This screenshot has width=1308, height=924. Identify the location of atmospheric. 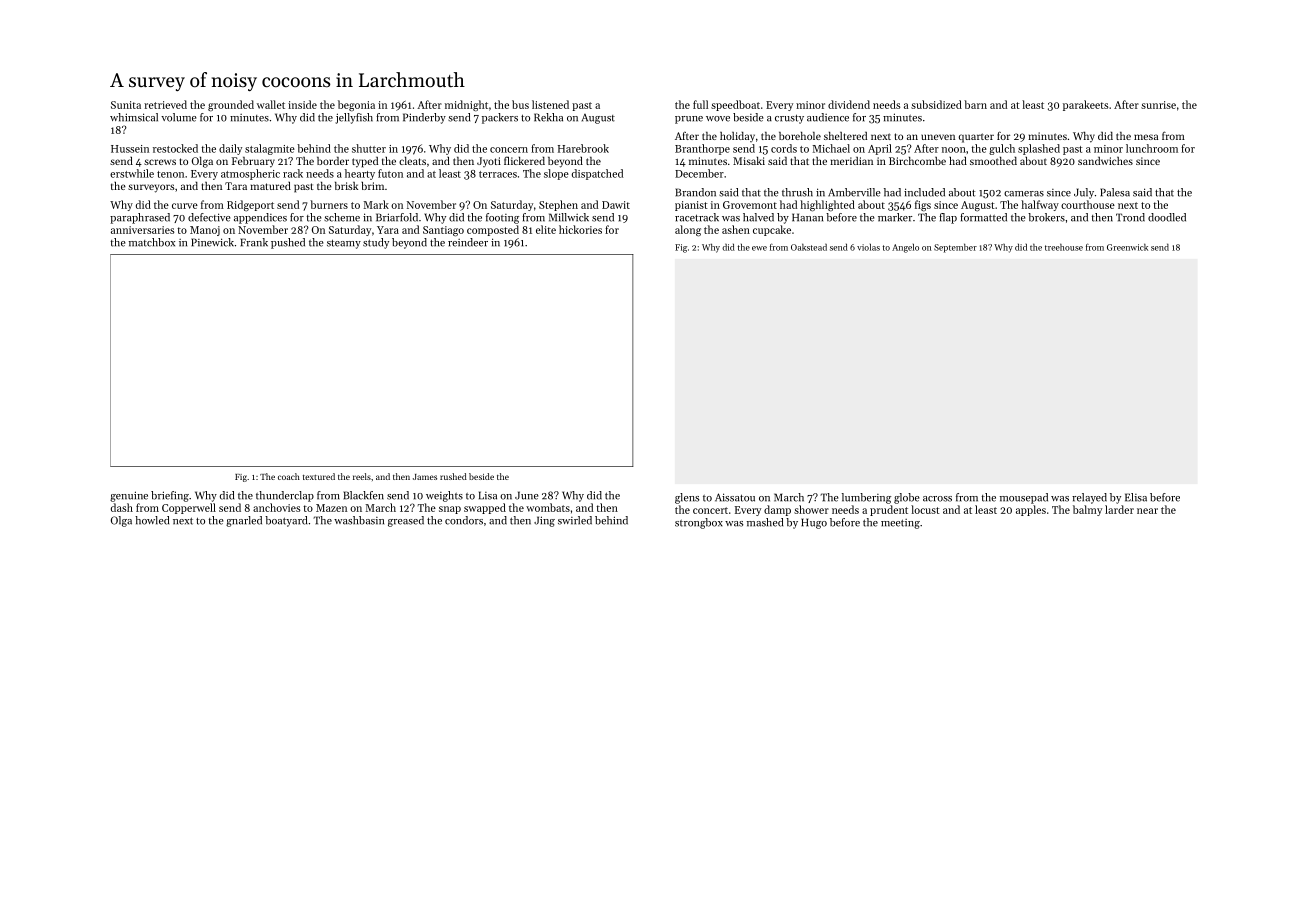
(250, 174).
